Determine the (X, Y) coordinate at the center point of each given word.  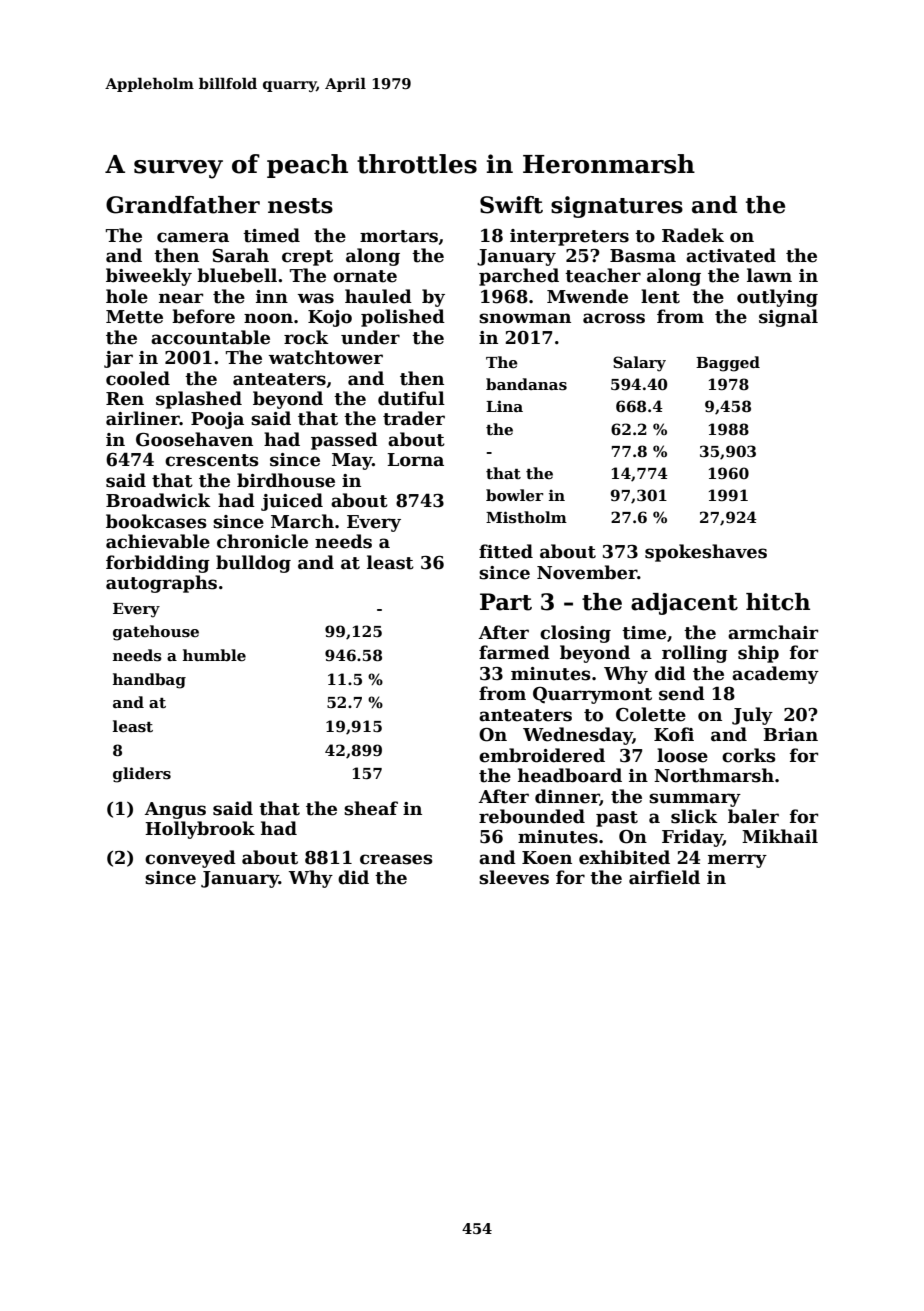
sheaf (371, 808)
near (181, 298)
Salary (639, 364)
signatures (617, 207)
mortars (399, 236)
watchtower (326, 357)
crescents (212, 460)
